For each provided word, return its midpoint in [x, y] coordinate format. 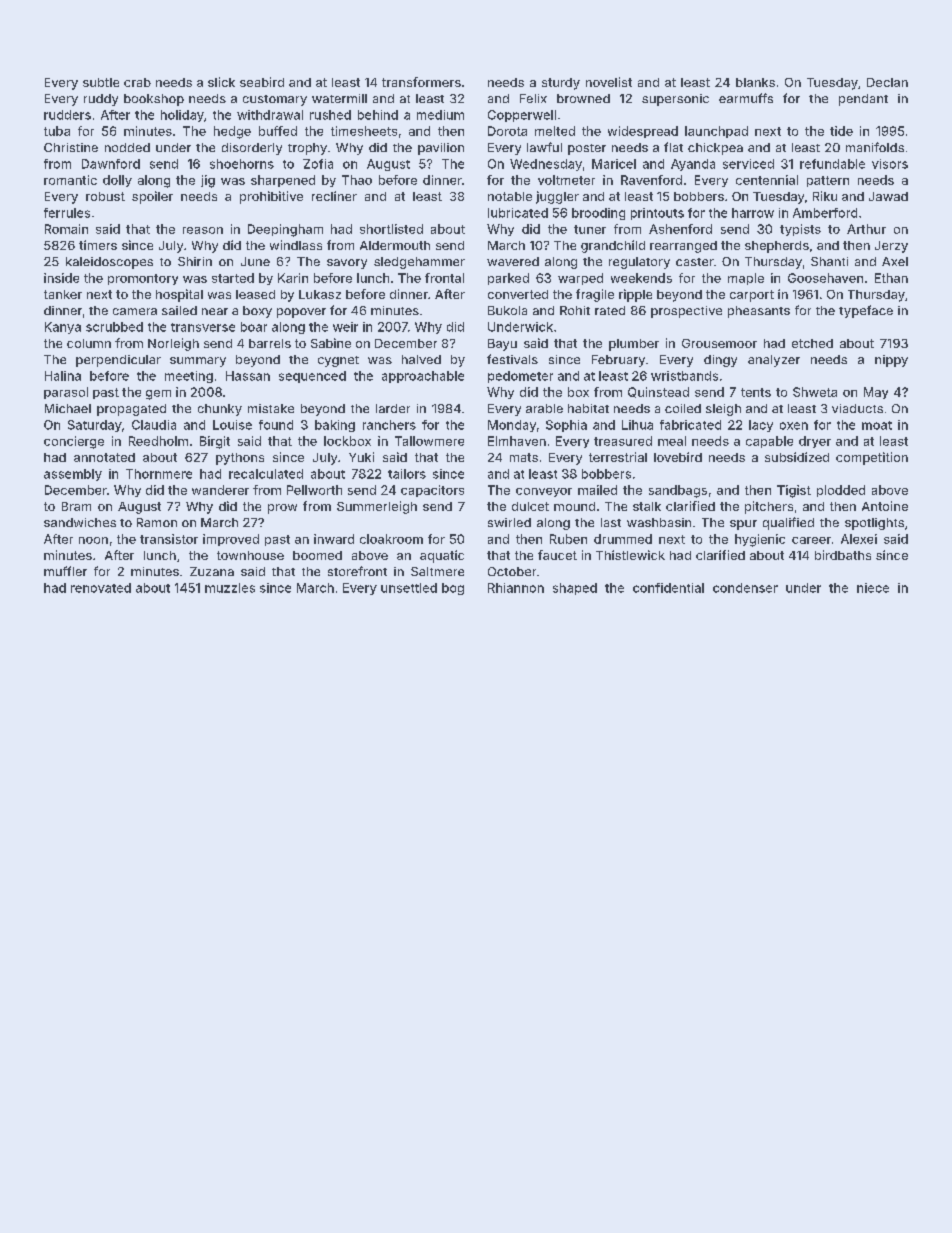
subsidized [797, 457]
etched [812, 343]
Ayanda [693, 165]
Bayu [502, 345]
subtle [101, 82]
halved [421, 359]
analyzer [774, 361]
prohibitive [271, 197]
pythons [240, 459]
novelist [609, 82]
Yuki [361, 457]
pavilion [441, 149]
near [215, 311]
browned [583, 98]
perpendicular [118, 361]
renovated [101, 588]
